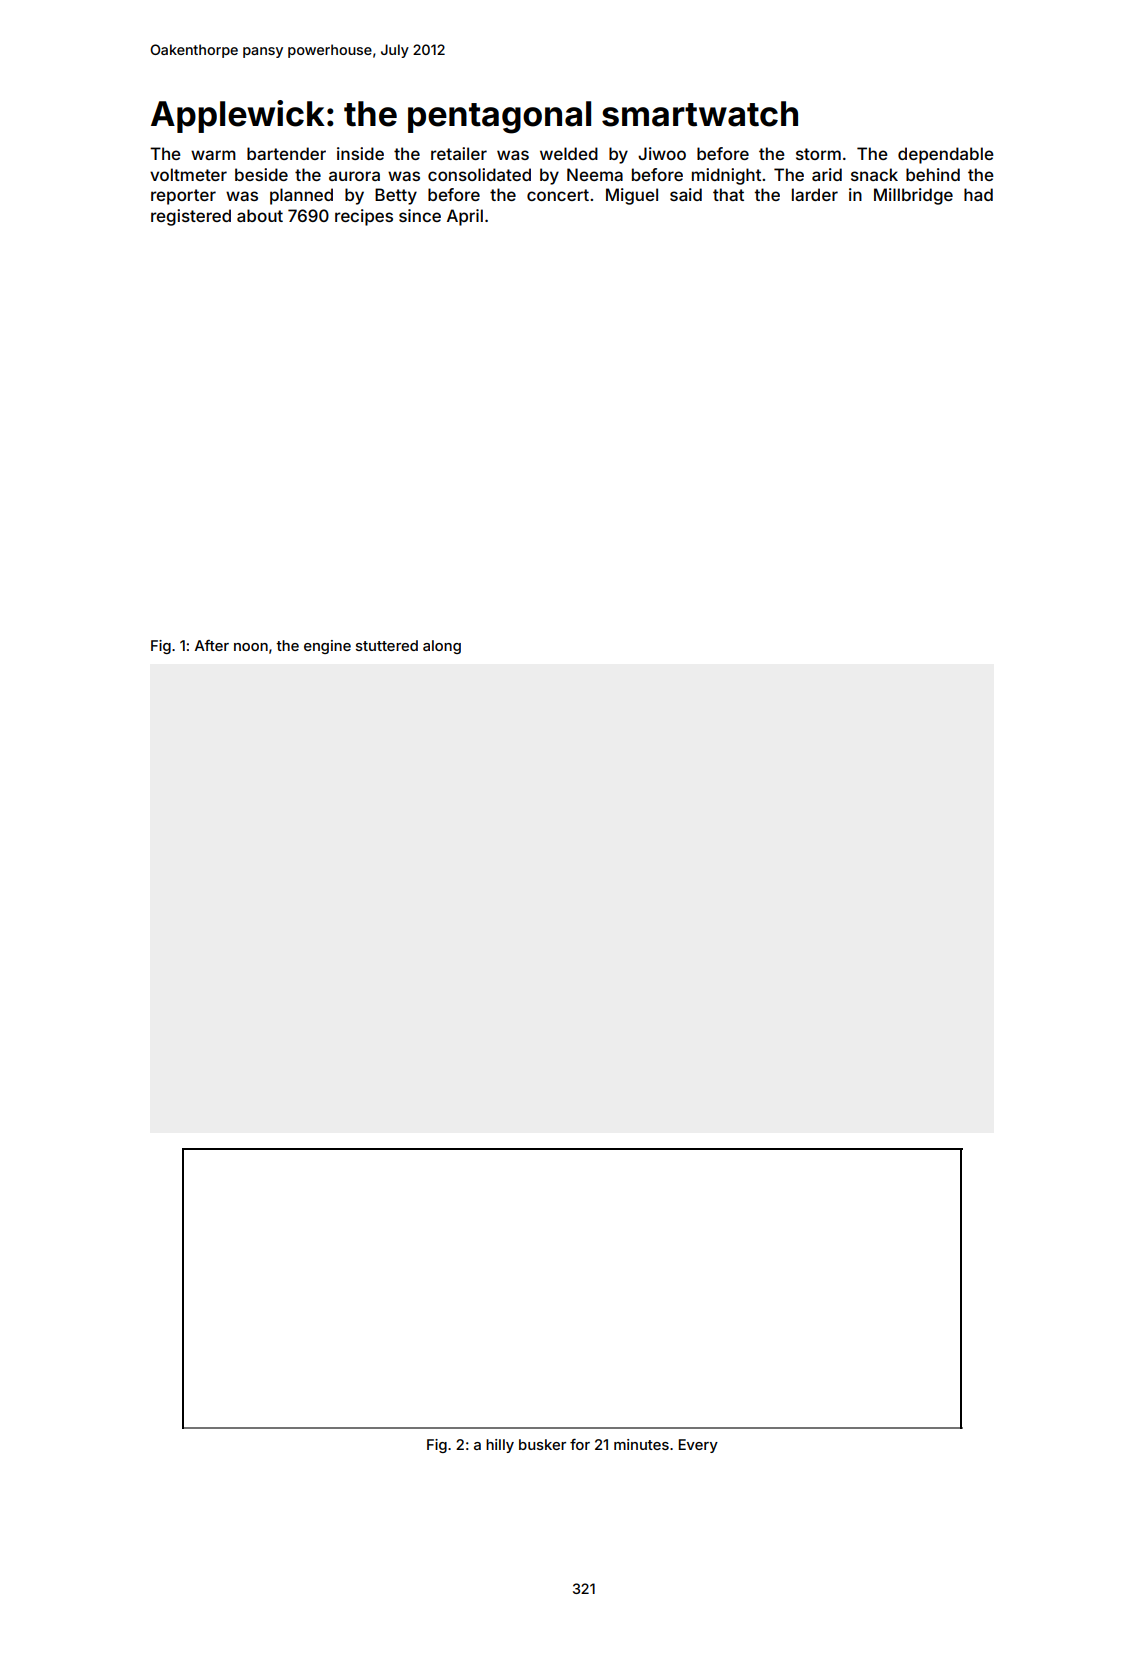 The height and width of the document is (1656, 1144). What do you see at coordinates (212, 645) in the document?
I see `After` at bounding box center [212, 645].
